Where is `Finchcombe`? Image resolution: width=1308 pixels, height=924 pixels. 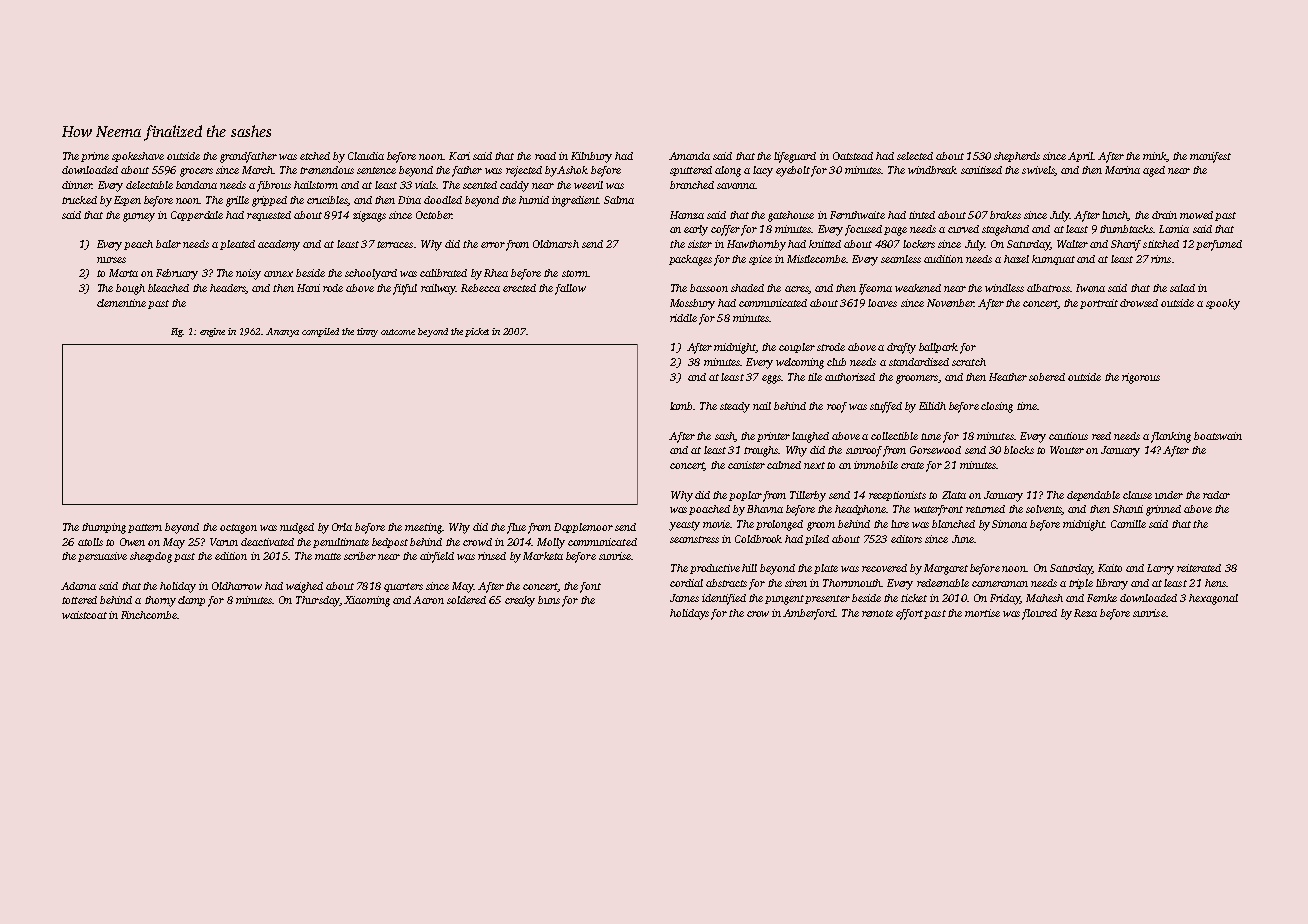
Finchcombe is located at coordinates (149, 615).
